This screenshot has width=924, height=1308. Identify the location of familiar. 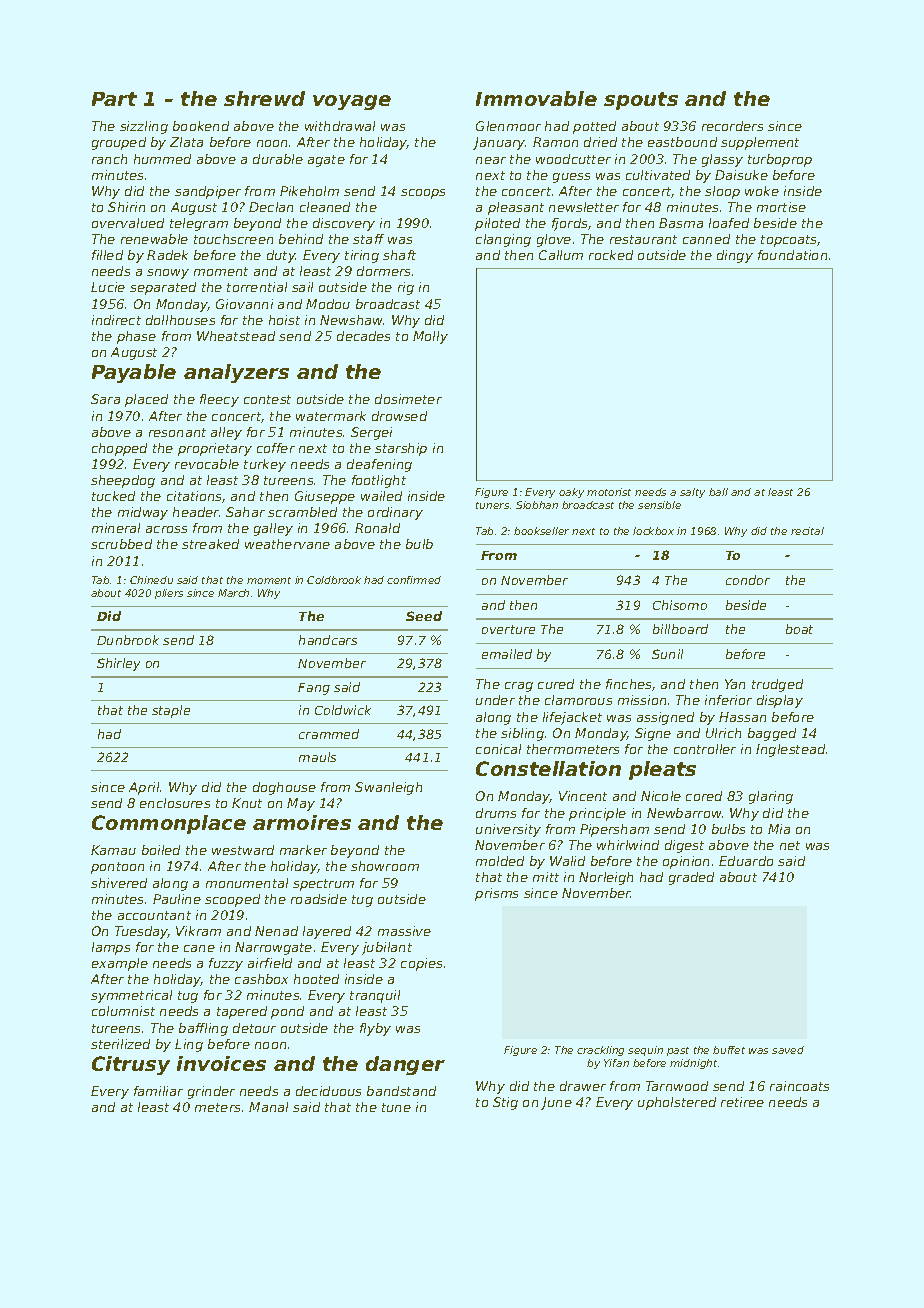
(158, 1091).
